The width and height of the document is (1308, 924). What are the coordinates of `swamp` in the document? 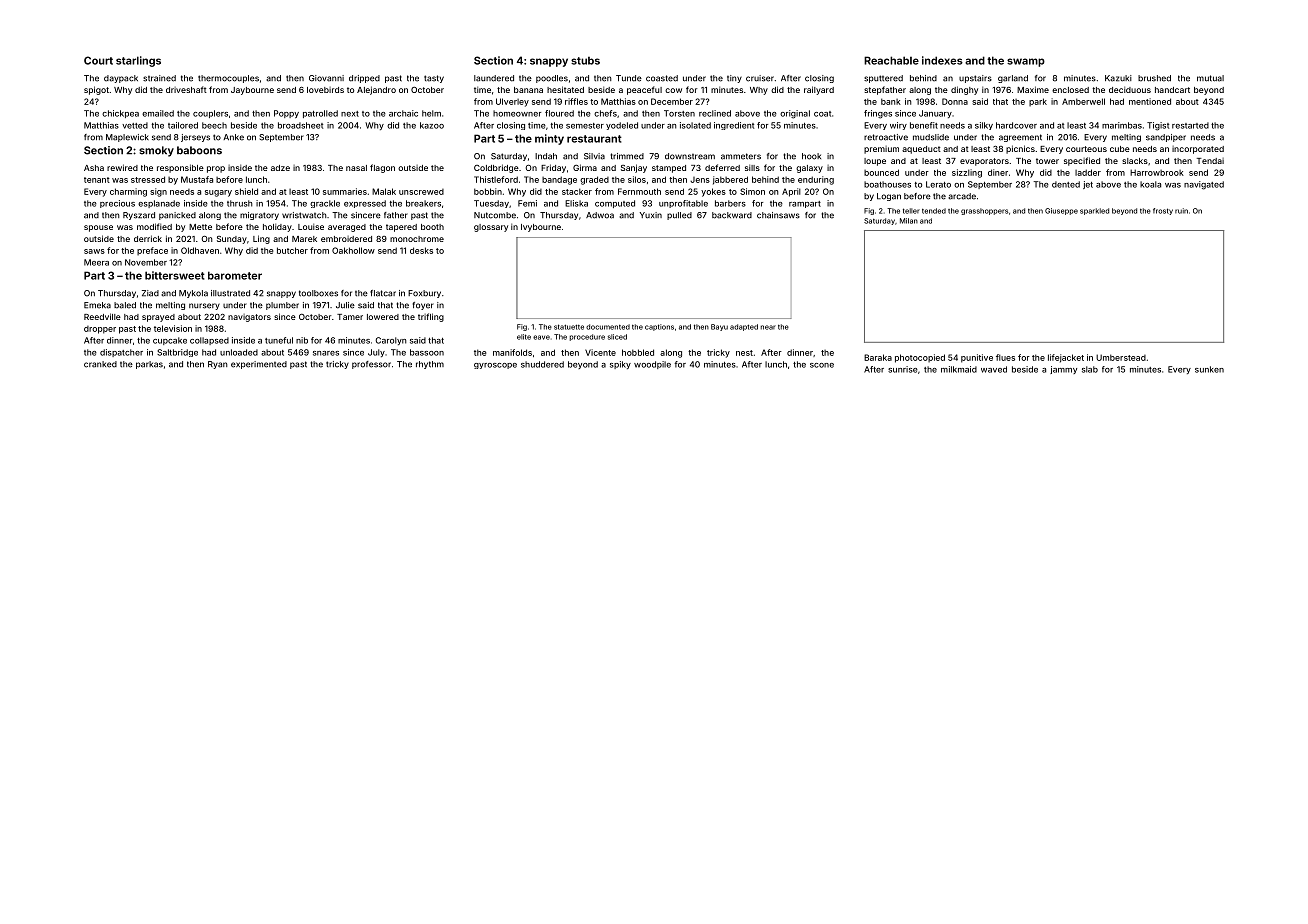 It's located at (1026, 62).
